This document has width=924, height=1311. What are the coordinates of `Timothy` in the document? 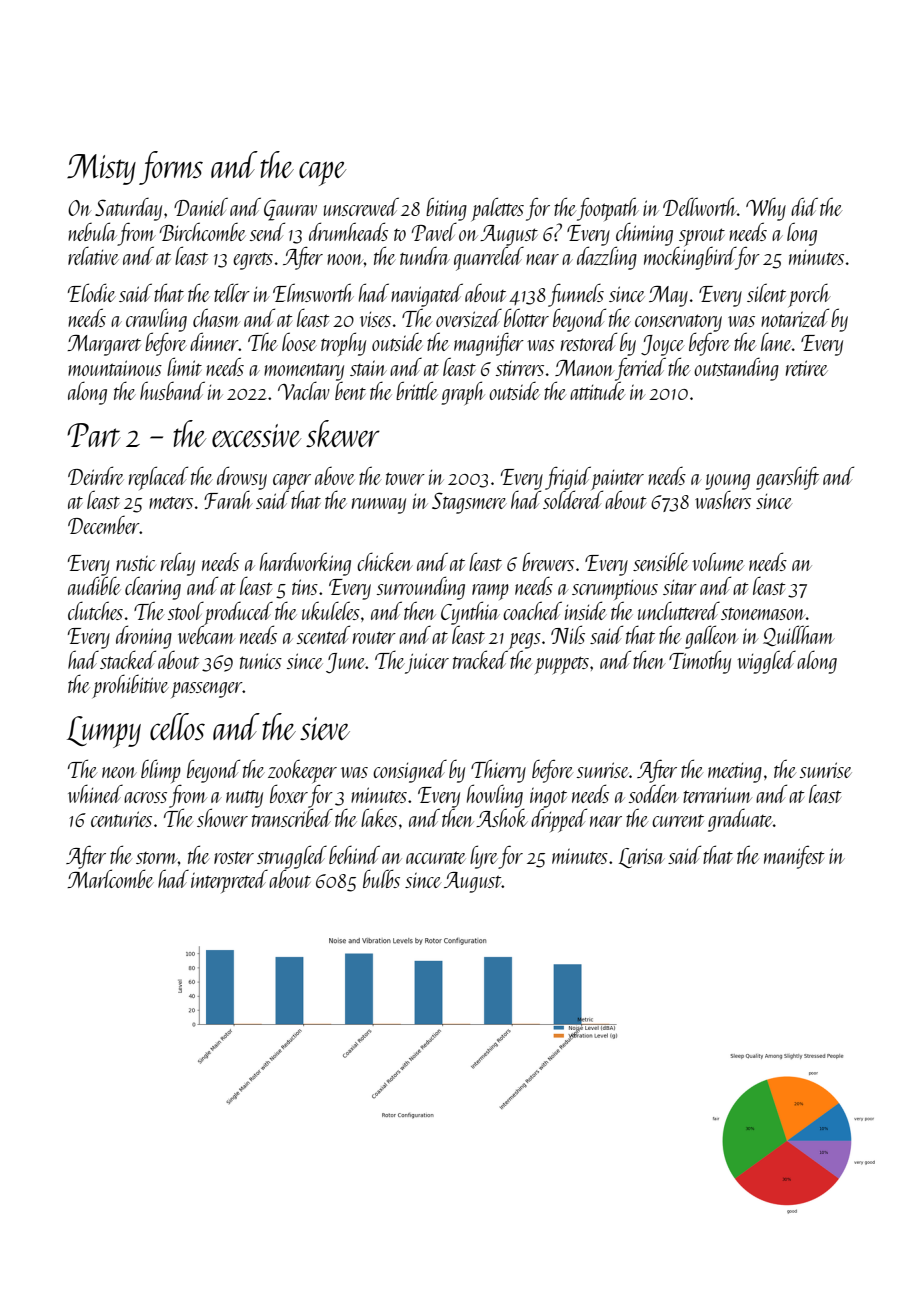 It's located at (700, 662).
